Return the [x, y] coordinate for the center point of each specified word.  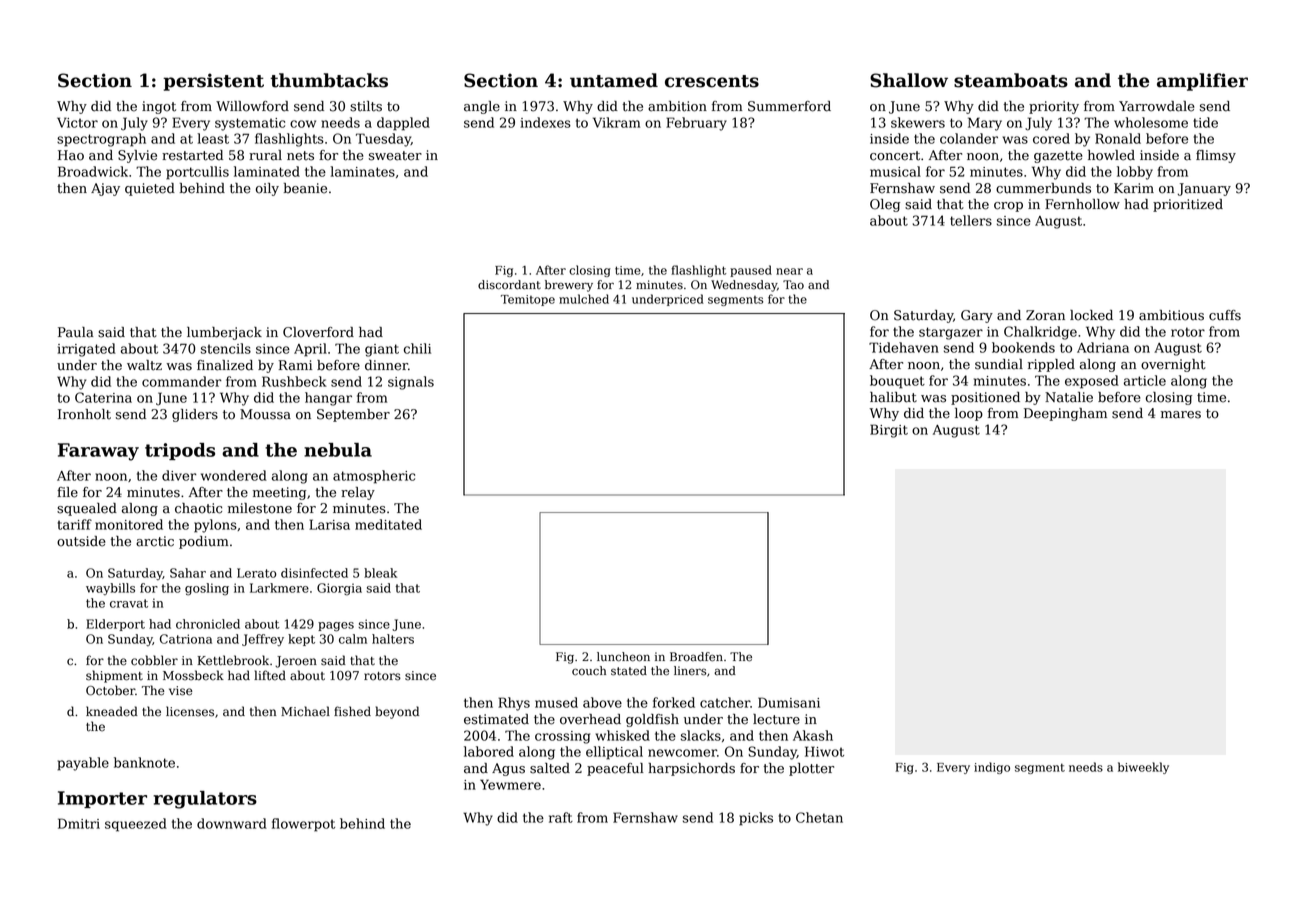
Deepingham [1065, 414]
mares [1181, 415]
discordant [509, 285]
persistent [213, 82]
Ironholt [84, 414]
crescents [712, 81]
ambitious [1171, 315]
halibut [893, 397]
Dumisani [789, 702]
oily [267, 189]
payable [83, 764]
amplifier [1202, 82]
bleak [380, 573]
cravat [129, 603]
